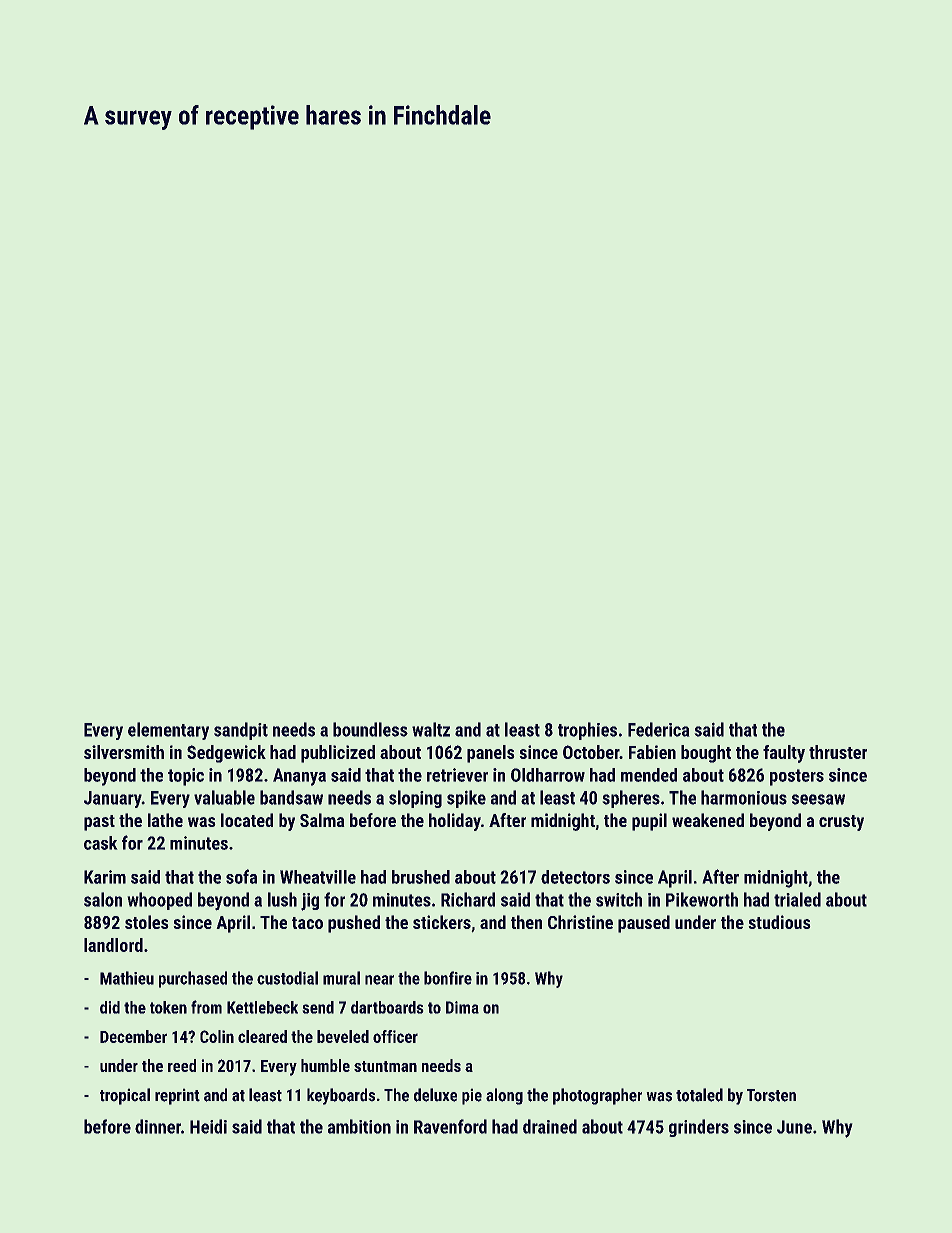 This screenshot has width=952, height=1233. I want to click on detectors, so click(575, 877).
